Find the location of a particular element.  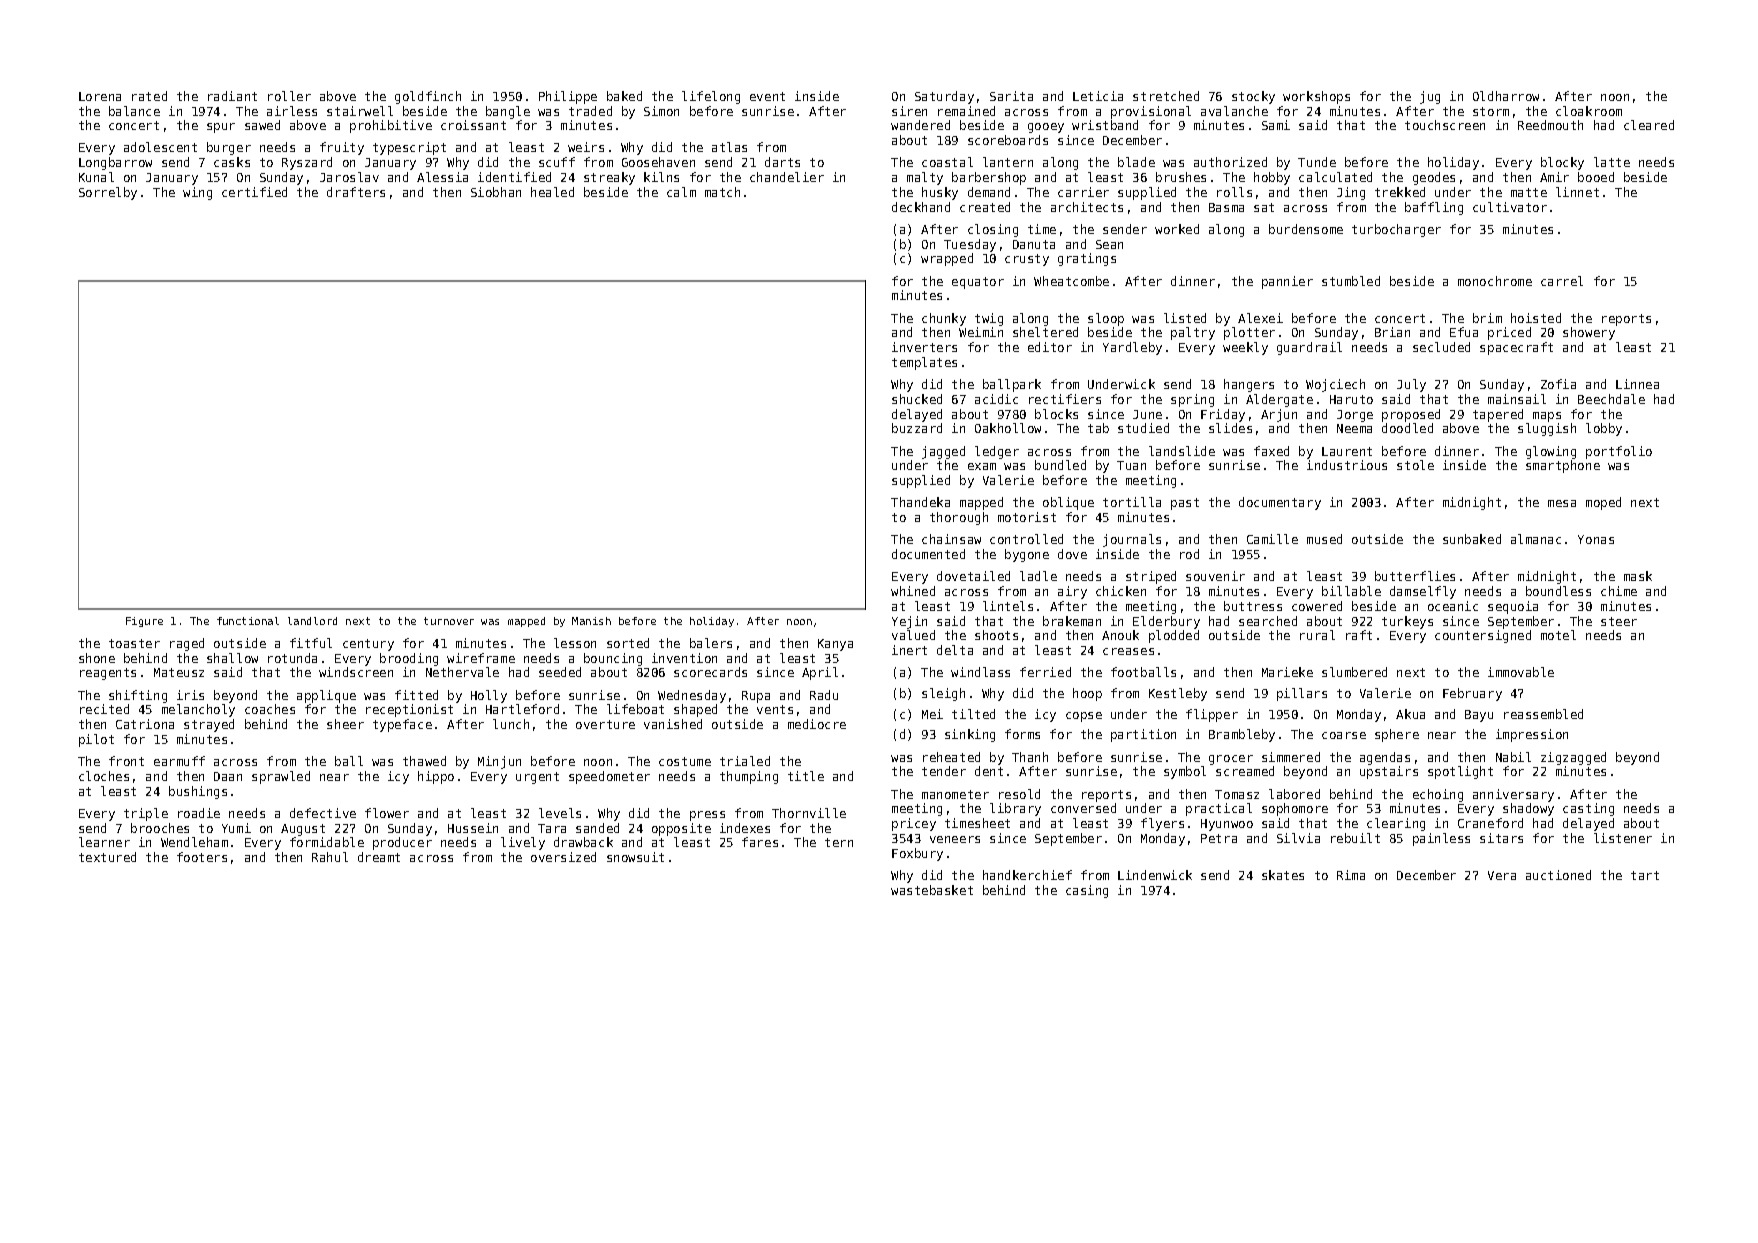

mused is located at coordinates (1324, 539).
